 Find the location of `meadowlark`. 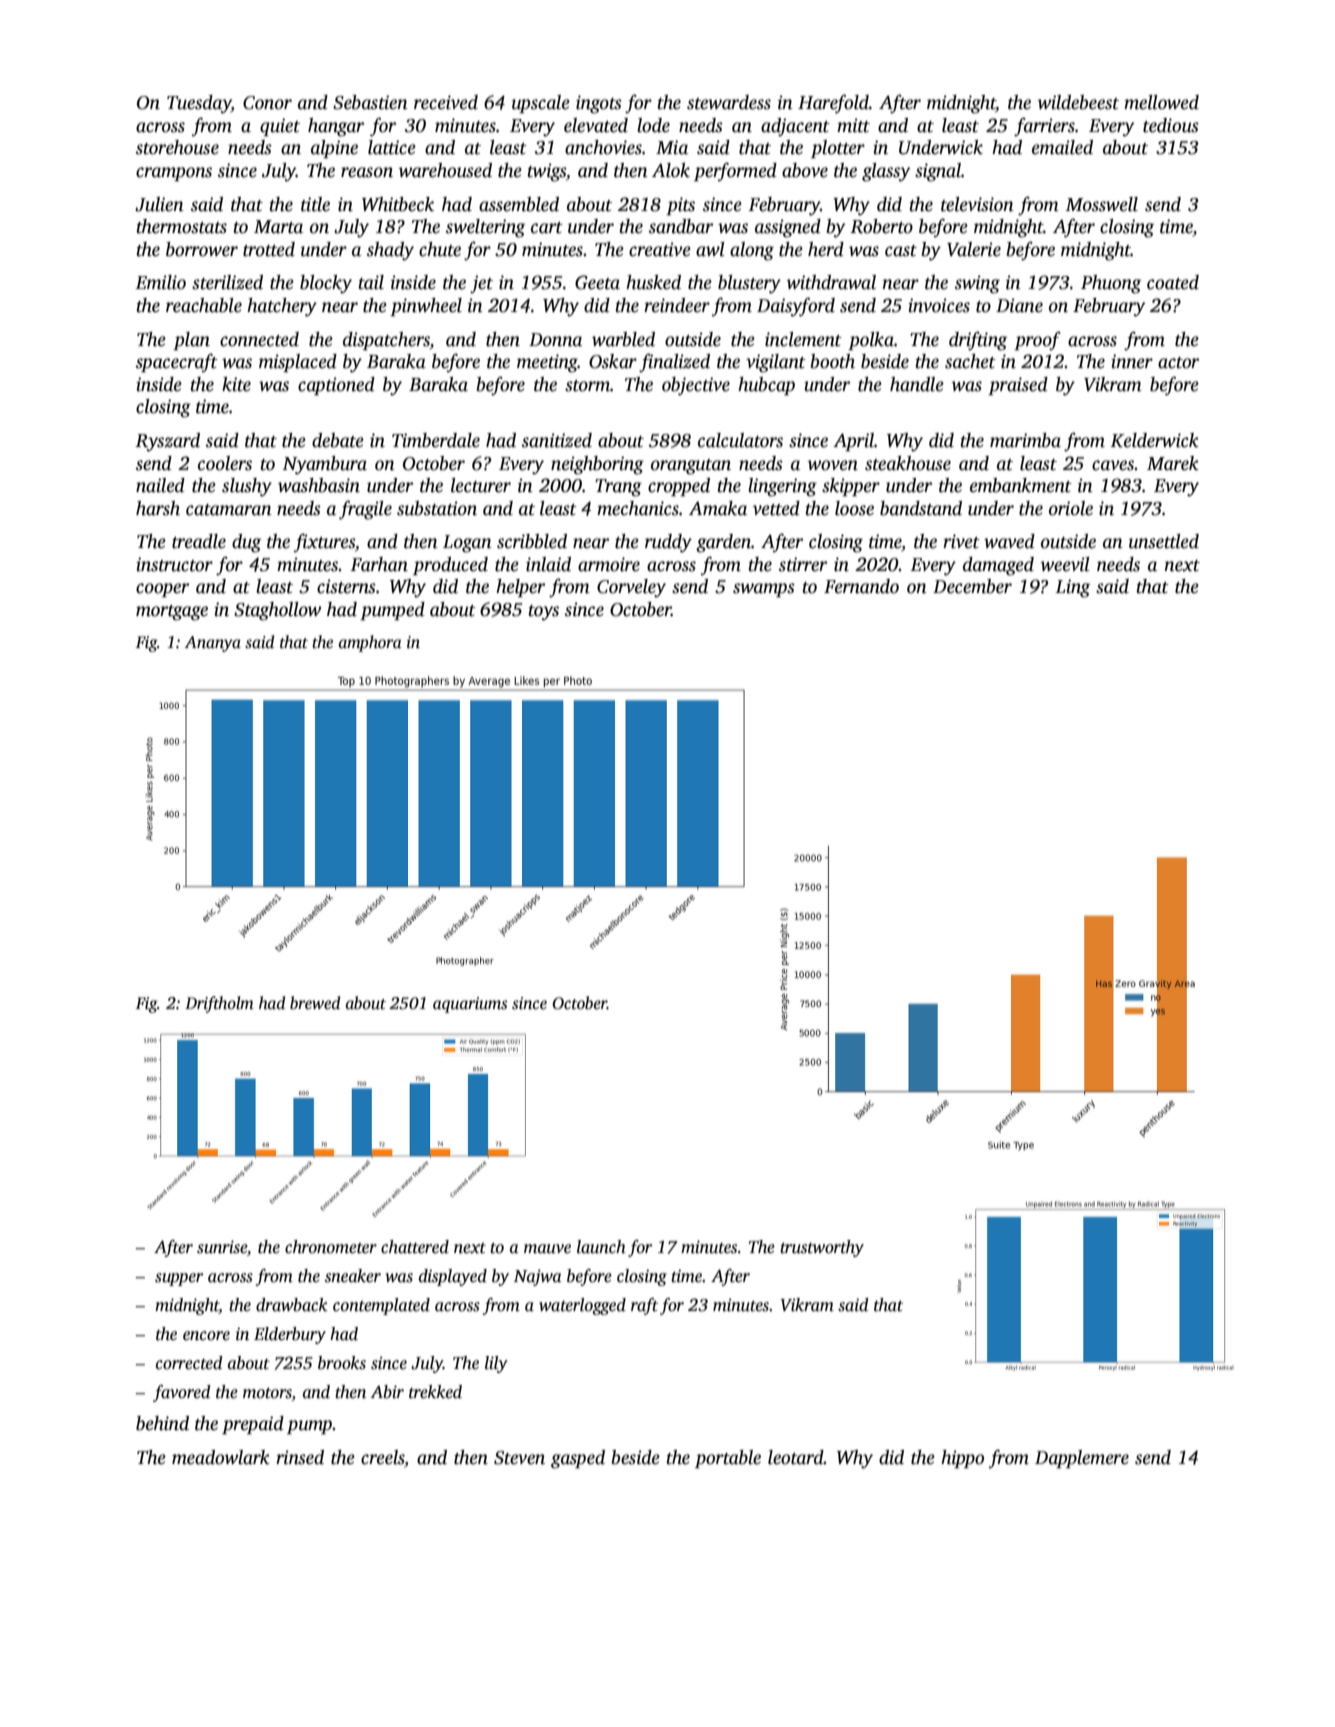

meadowlark is located at coordinates (221, 1457).
